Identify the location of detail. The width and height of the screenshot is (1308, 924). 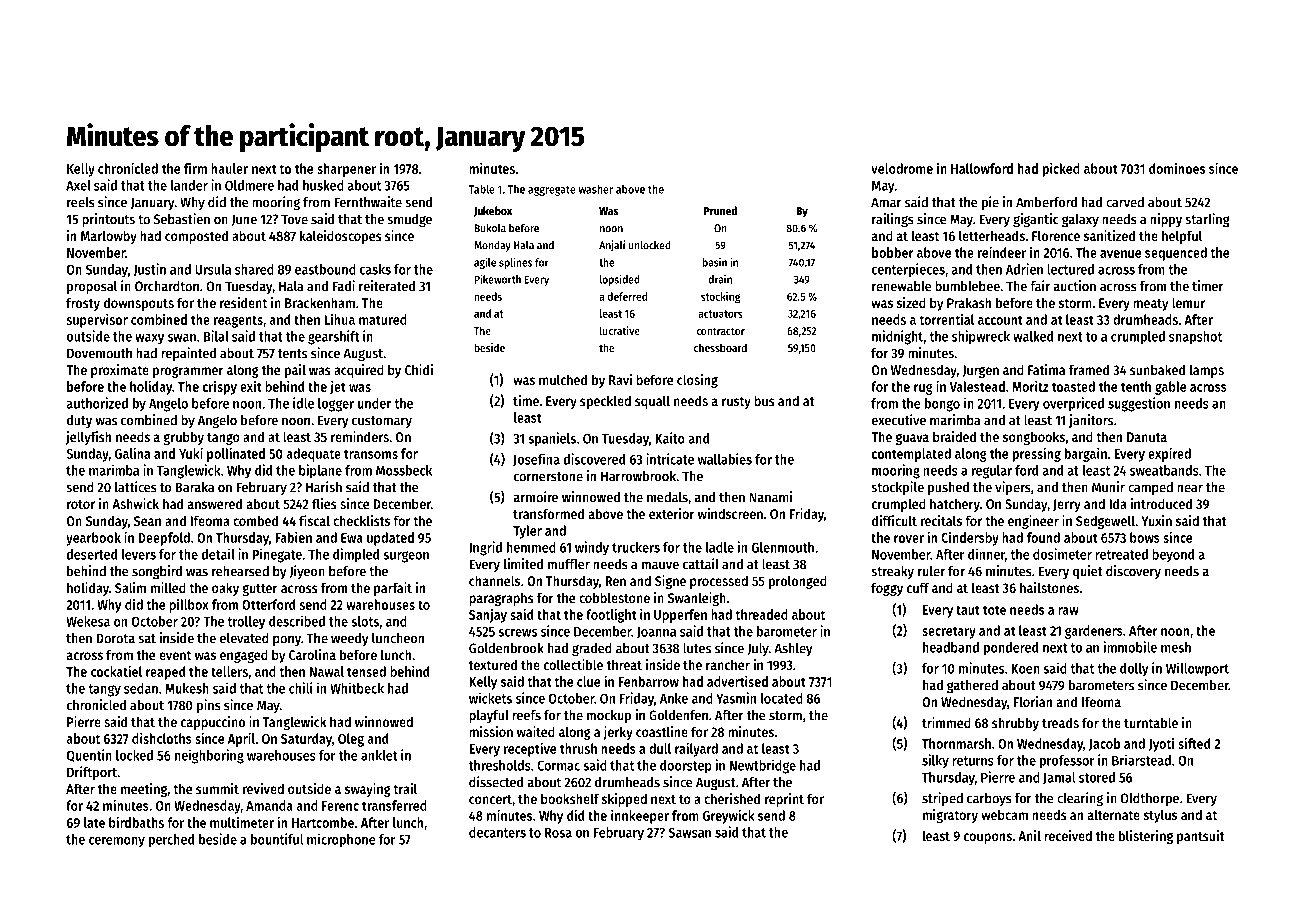
(218, 554).
